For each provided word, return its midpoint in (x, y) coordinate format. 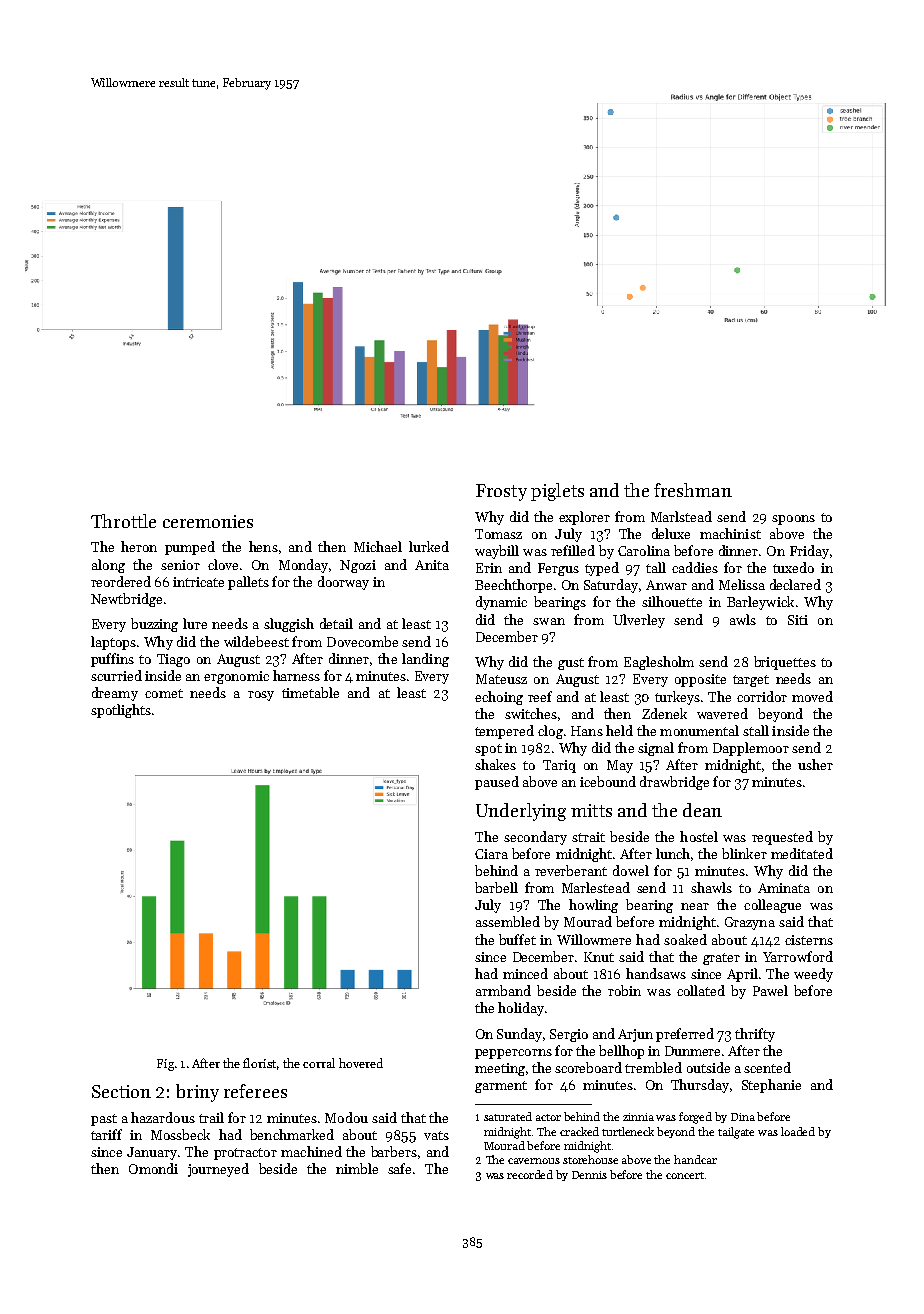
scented (767, 1067)
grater (721, 959)
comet (164, 693)
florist (259, 1063)
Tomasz (498, 534)
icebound (608, 781)
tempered (504, 732)
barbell (496, 887)
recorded (530, 1174)
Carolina (644, 550)
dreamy (115, 694)
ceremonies (208, 521)
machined (311, 1151)
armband (503, 990)
